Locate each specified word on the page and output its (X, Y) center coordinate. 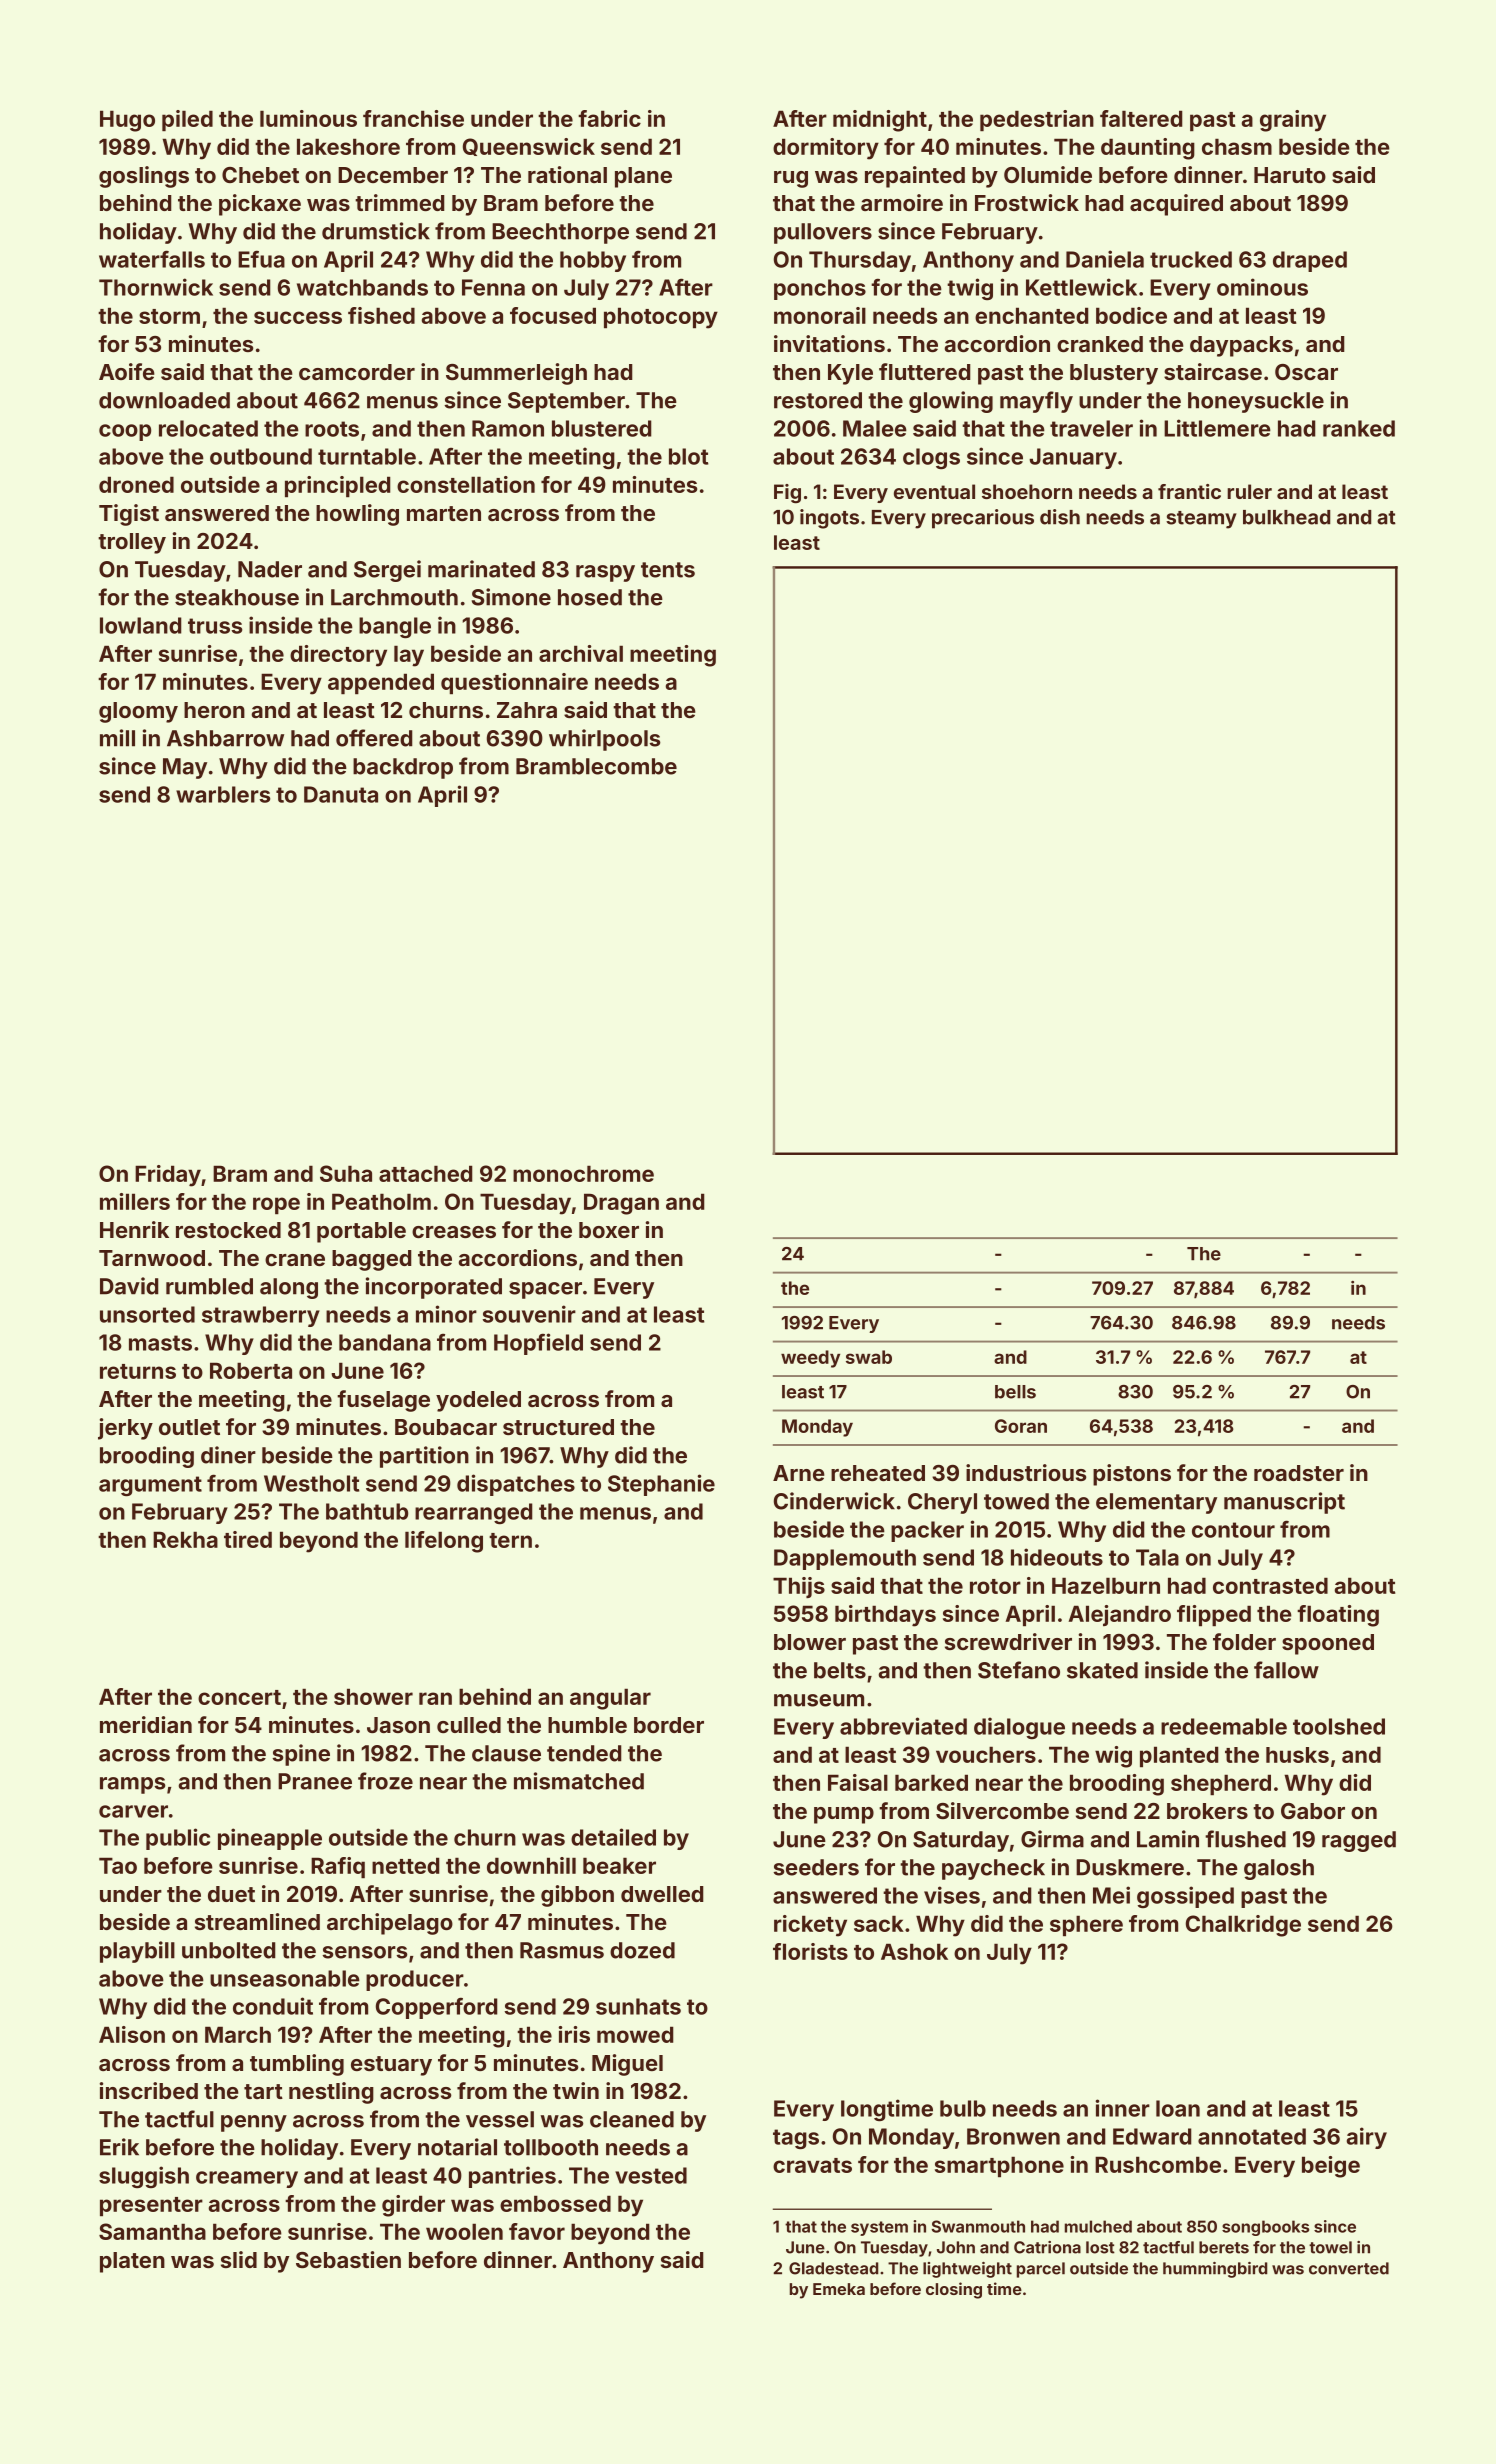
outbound (261, 456)
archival (581, 653)
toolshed (1339, 1726)
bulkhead (1286, 517)
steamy (1201, 520)
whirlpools (604, 740)
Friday (168, 1176)
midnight (880, 121)
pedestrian (1037, 120)
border (669, 1725)
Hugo (127, 121)
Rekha (185, 1539)
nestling (331, 2093)
